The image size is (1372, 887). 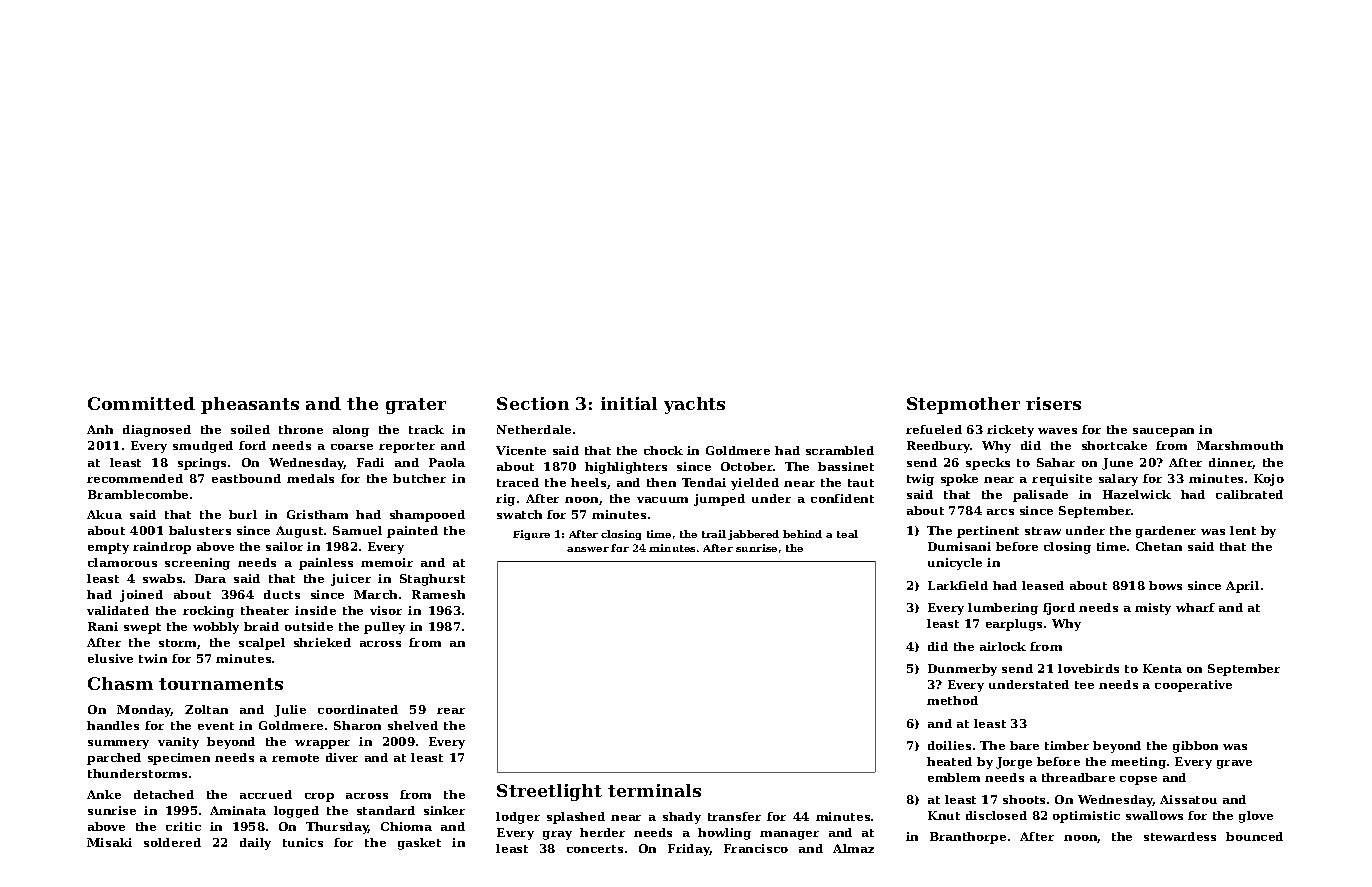 I want to click on lumbering, so click(x=1003, y=609).
